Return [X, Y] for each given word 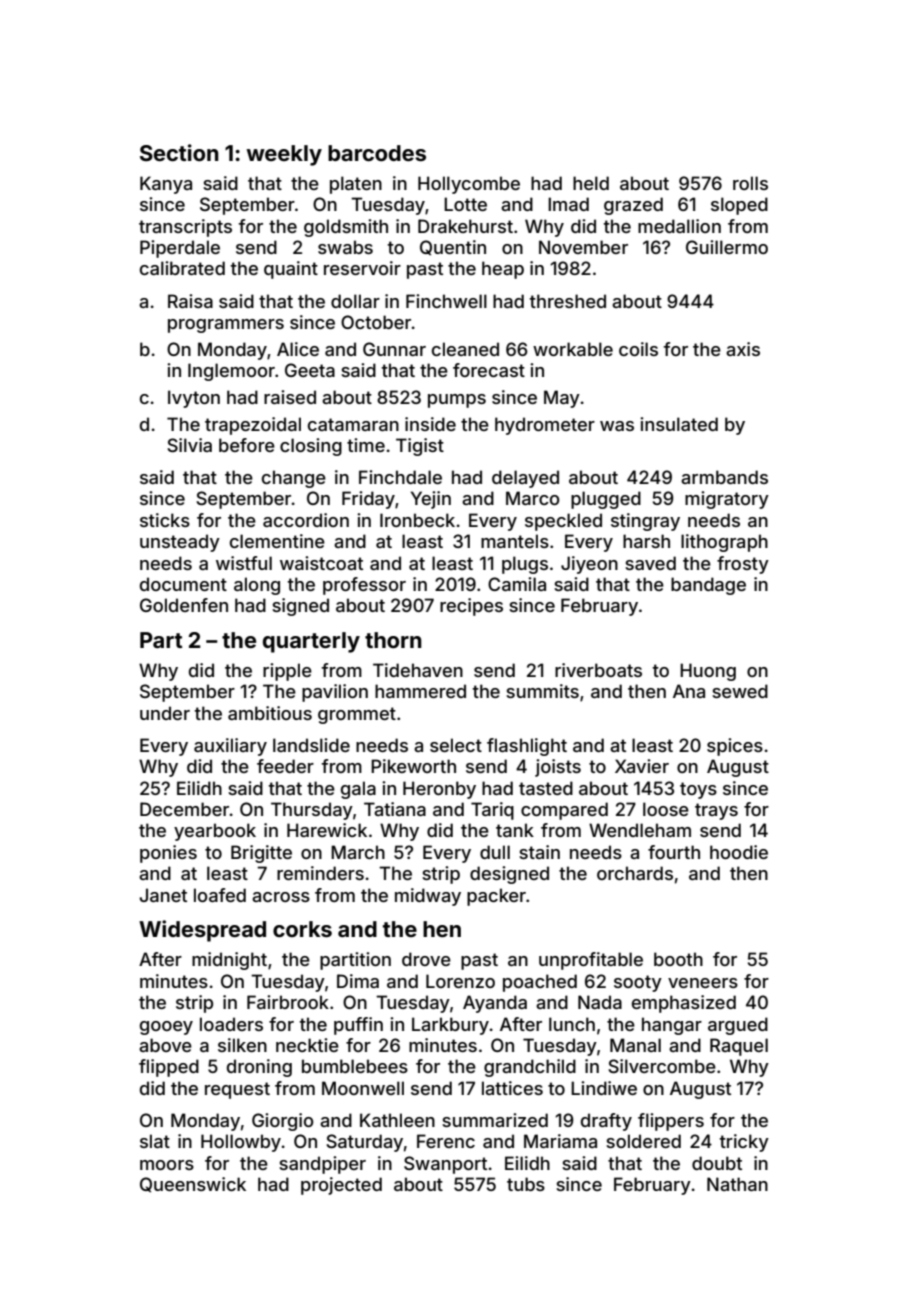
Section [179, 152]
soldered [643, 1141]
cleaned [465, 349]
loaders [231, 1024]
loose [666, 809]
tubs [526, 1184]
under [165, 713]
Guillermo [727, 247]
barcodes [377, 153]
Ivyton [194, 399]
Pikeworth [413, 766]
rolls [750, 183]
